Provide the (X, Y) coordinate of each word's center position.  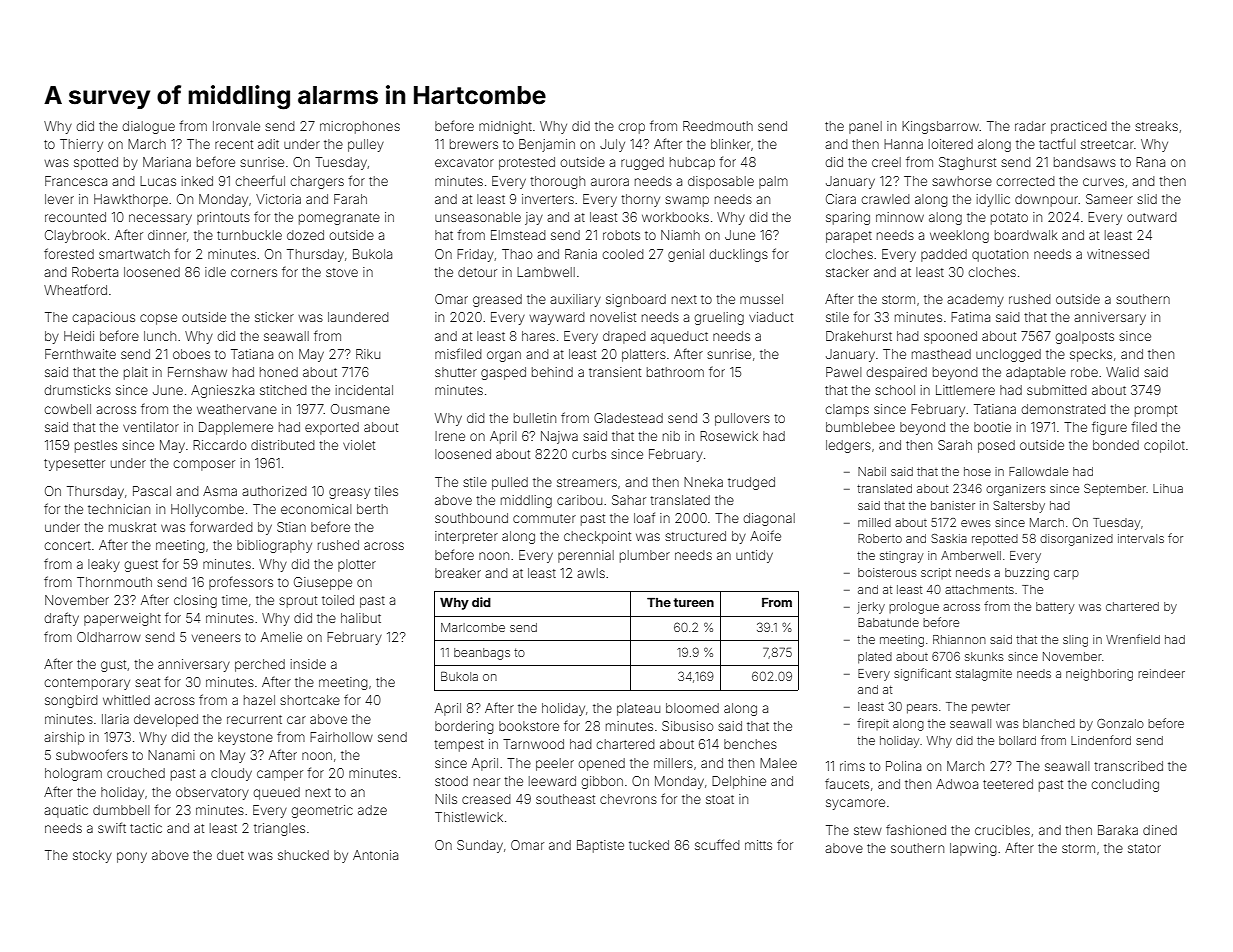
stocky (92, 856)
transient (615, 372)
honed (279, 372)
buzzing (1027, 574)
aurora (610, 182)
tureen (693, 602)
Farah (350, 199)
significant (922, 674)
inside (308, 664)
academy (975, 300)
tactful (1057, 143)
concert (67, 545)
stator (1144, 848)
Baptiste (600, 846)
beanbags (482, 654)
